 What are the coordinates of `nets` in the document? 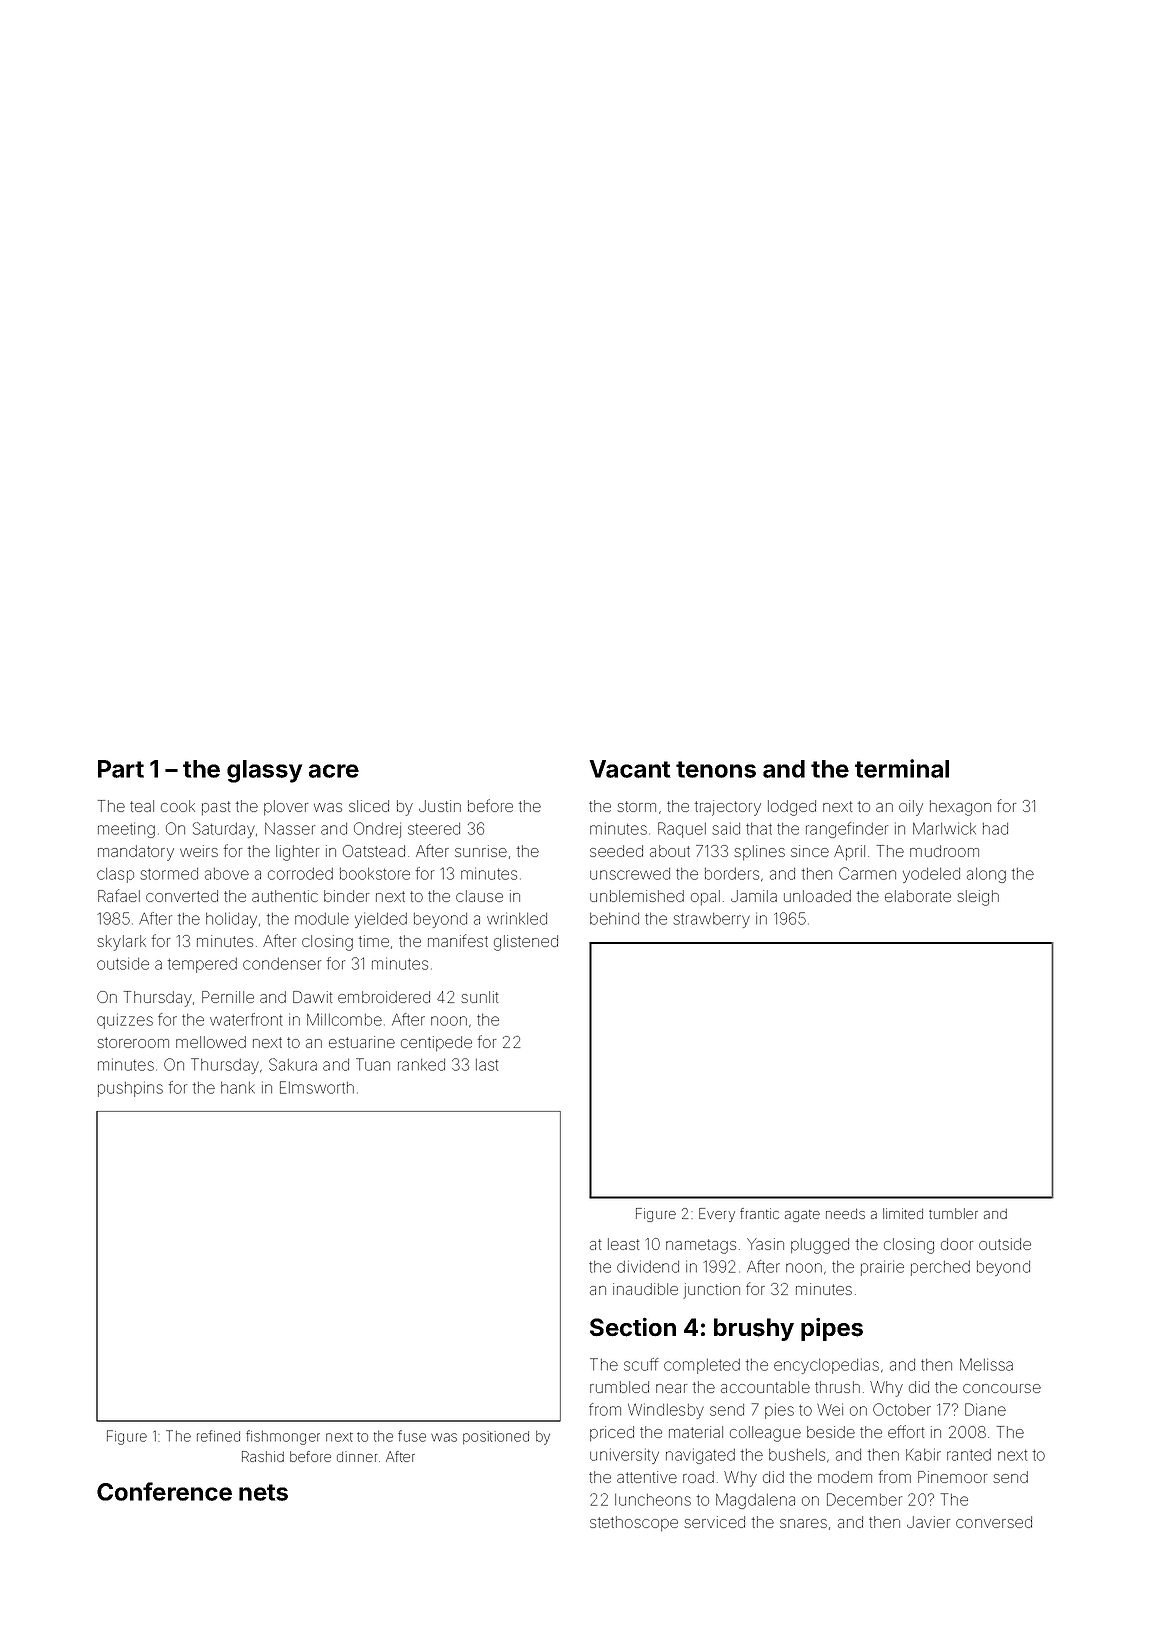 It's located at (263, 1492).
